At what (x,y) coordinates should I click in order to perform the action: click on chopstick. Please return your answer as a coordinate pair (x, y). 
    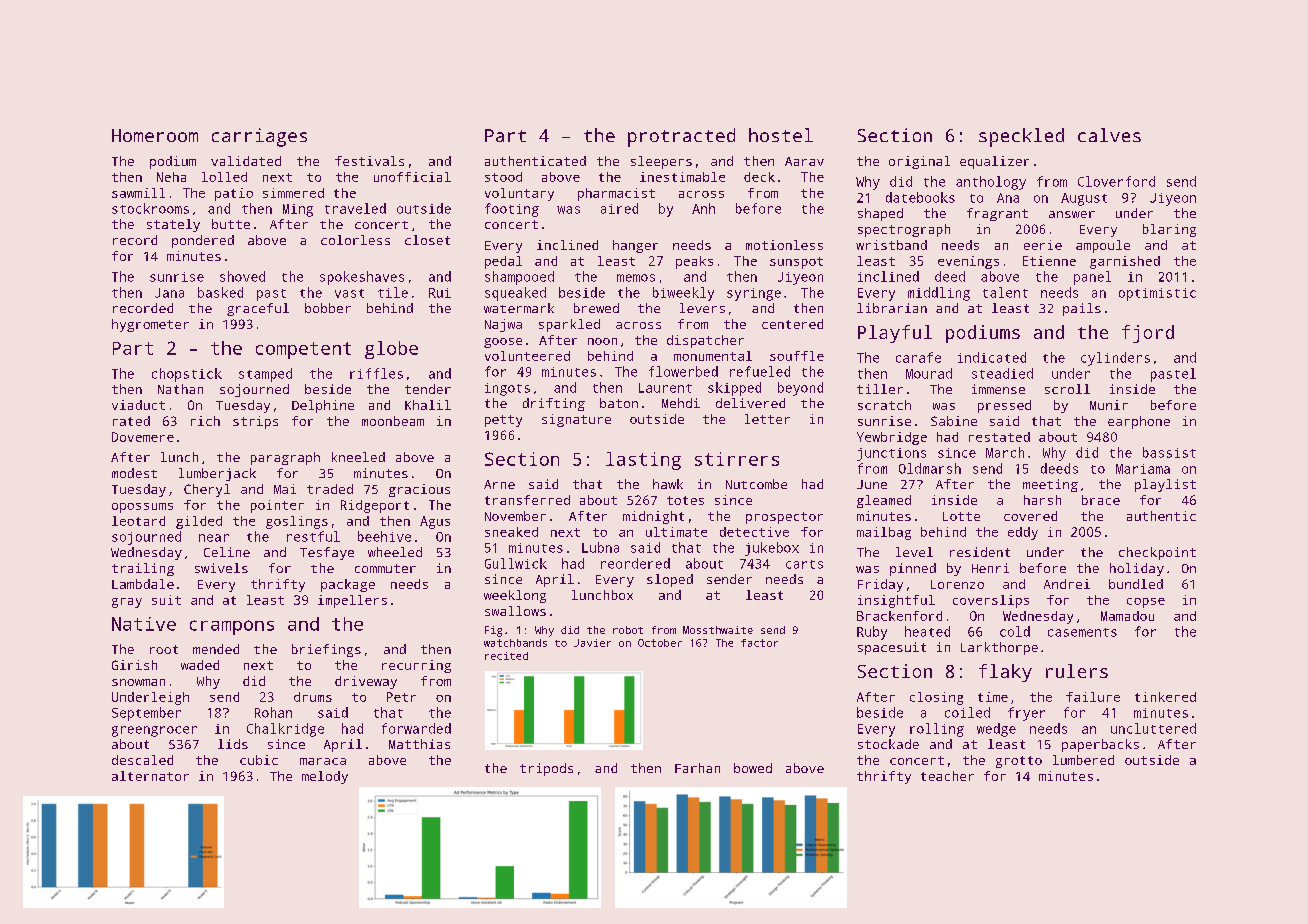
    Looking at the image, I should click on (187, 375).
